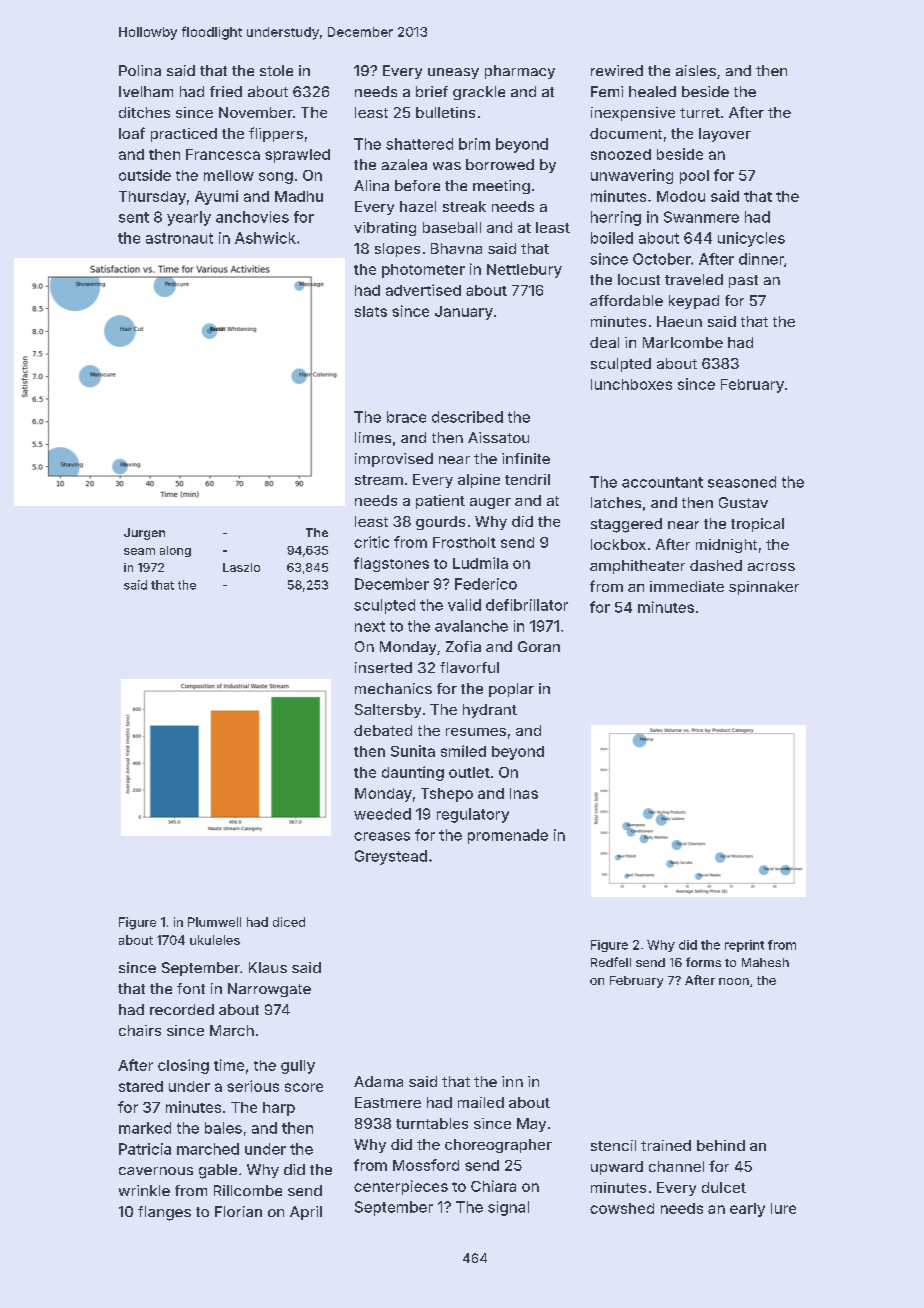  What do you see at coordinates (383, 730) in the page?
I see `debated` at bounding box center [383, 730].
